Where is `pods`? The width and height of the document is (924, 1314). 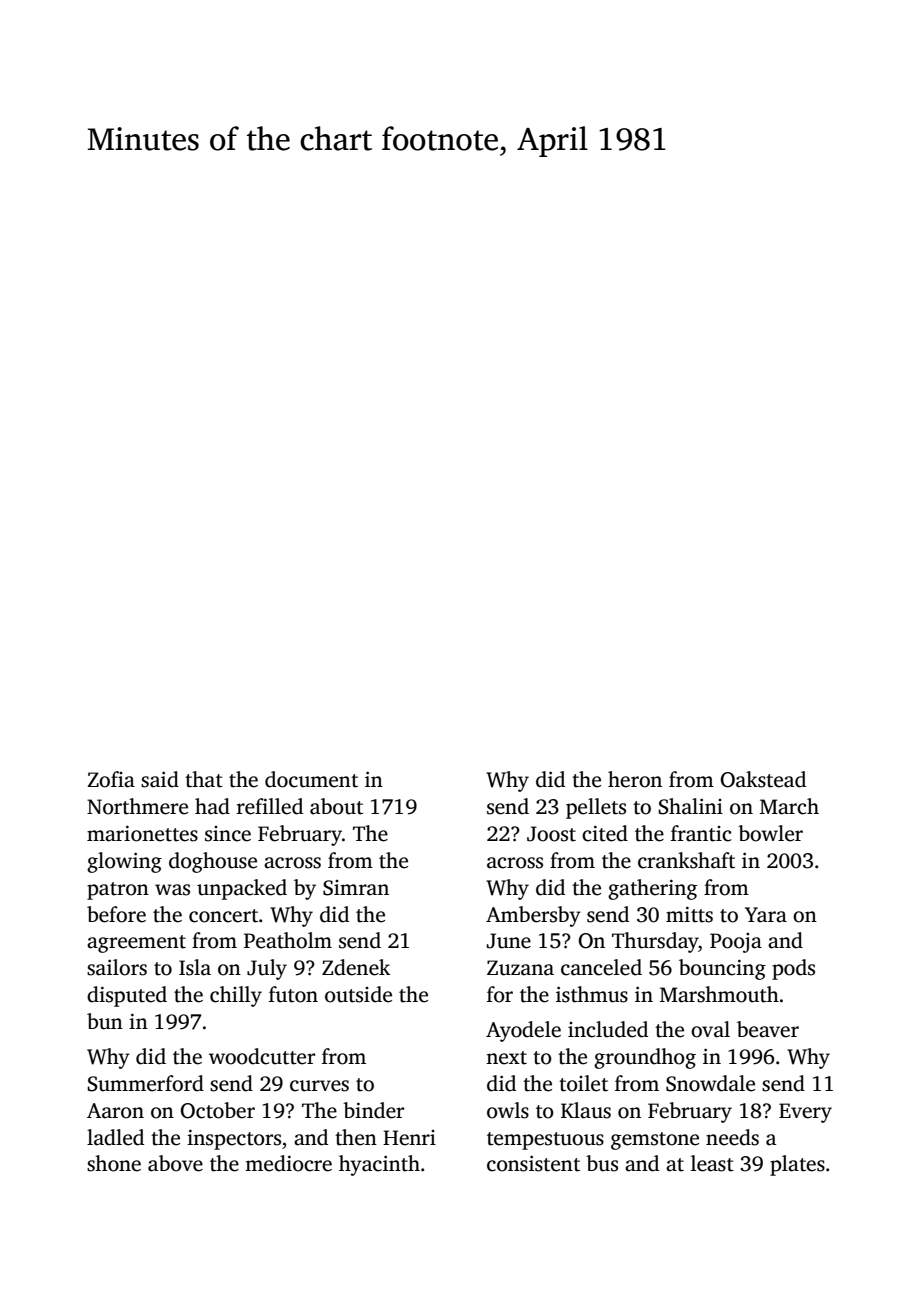 pods is located at coordinates (793, 969).
